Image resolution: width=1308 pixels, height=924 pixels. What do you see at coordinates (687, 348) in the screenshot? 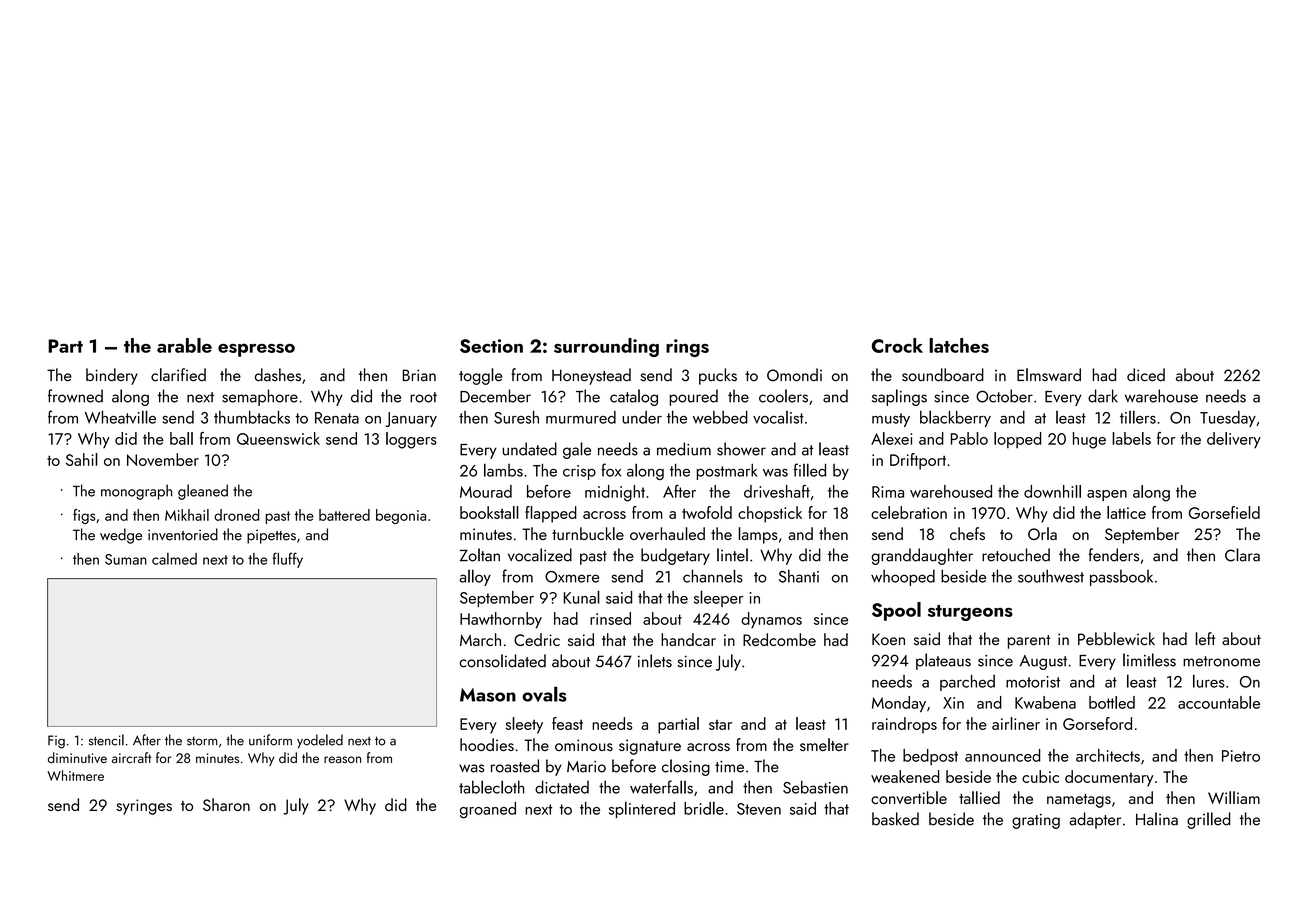
I see `rings` at bounding box center [687, 348].
